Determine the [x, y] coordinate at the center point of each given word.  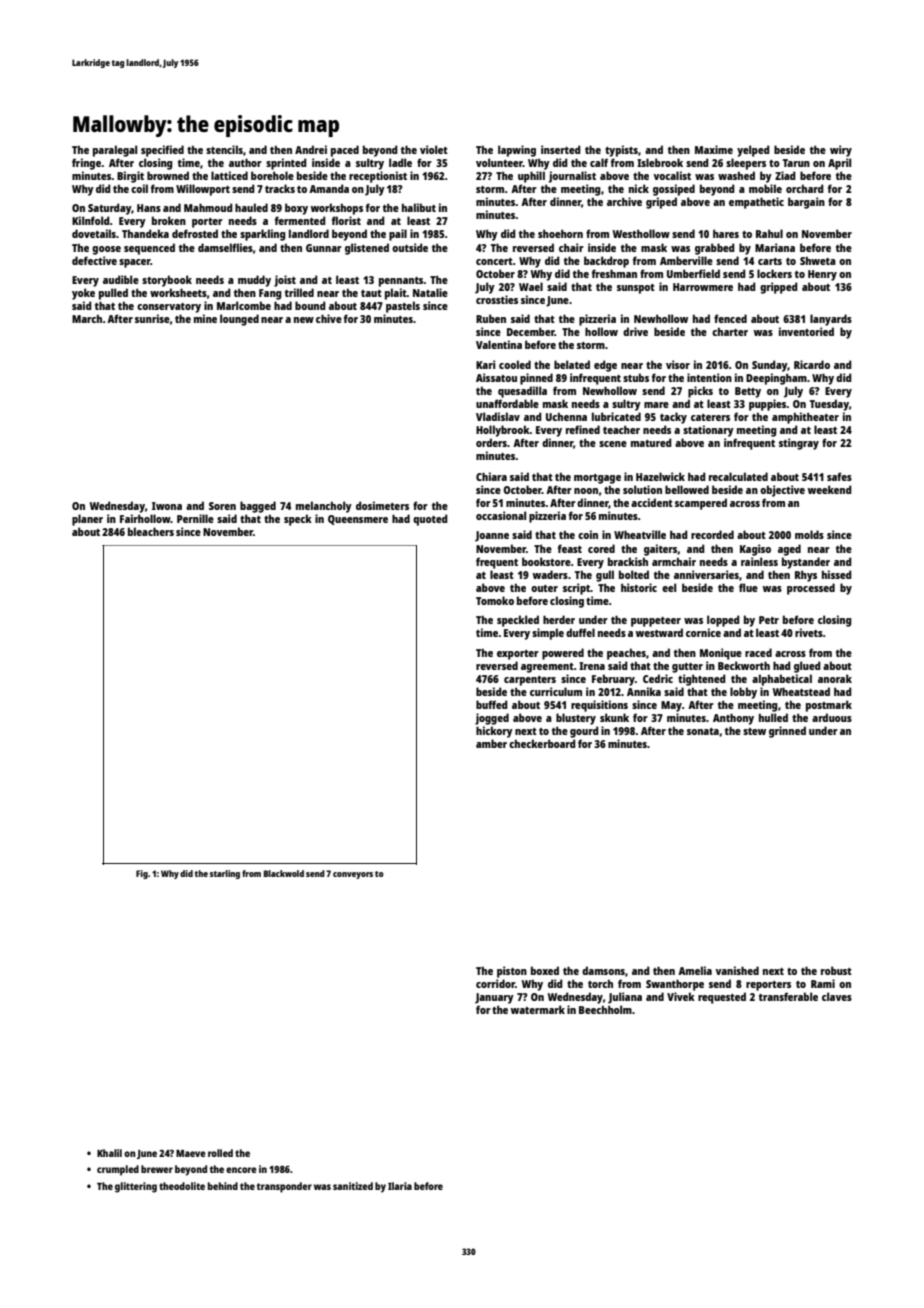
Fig [142, 874]
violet [434, 149]
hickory [494, 732]
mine [205, 318]
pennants [401, 282]
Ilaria [400, 1186]
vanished [737, 970]
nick [639, 188]
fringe [86, 164]
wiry [841, 151]
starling [225, 874]
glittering [136, 1187]
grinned [787, 732]
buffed [492, 704]
